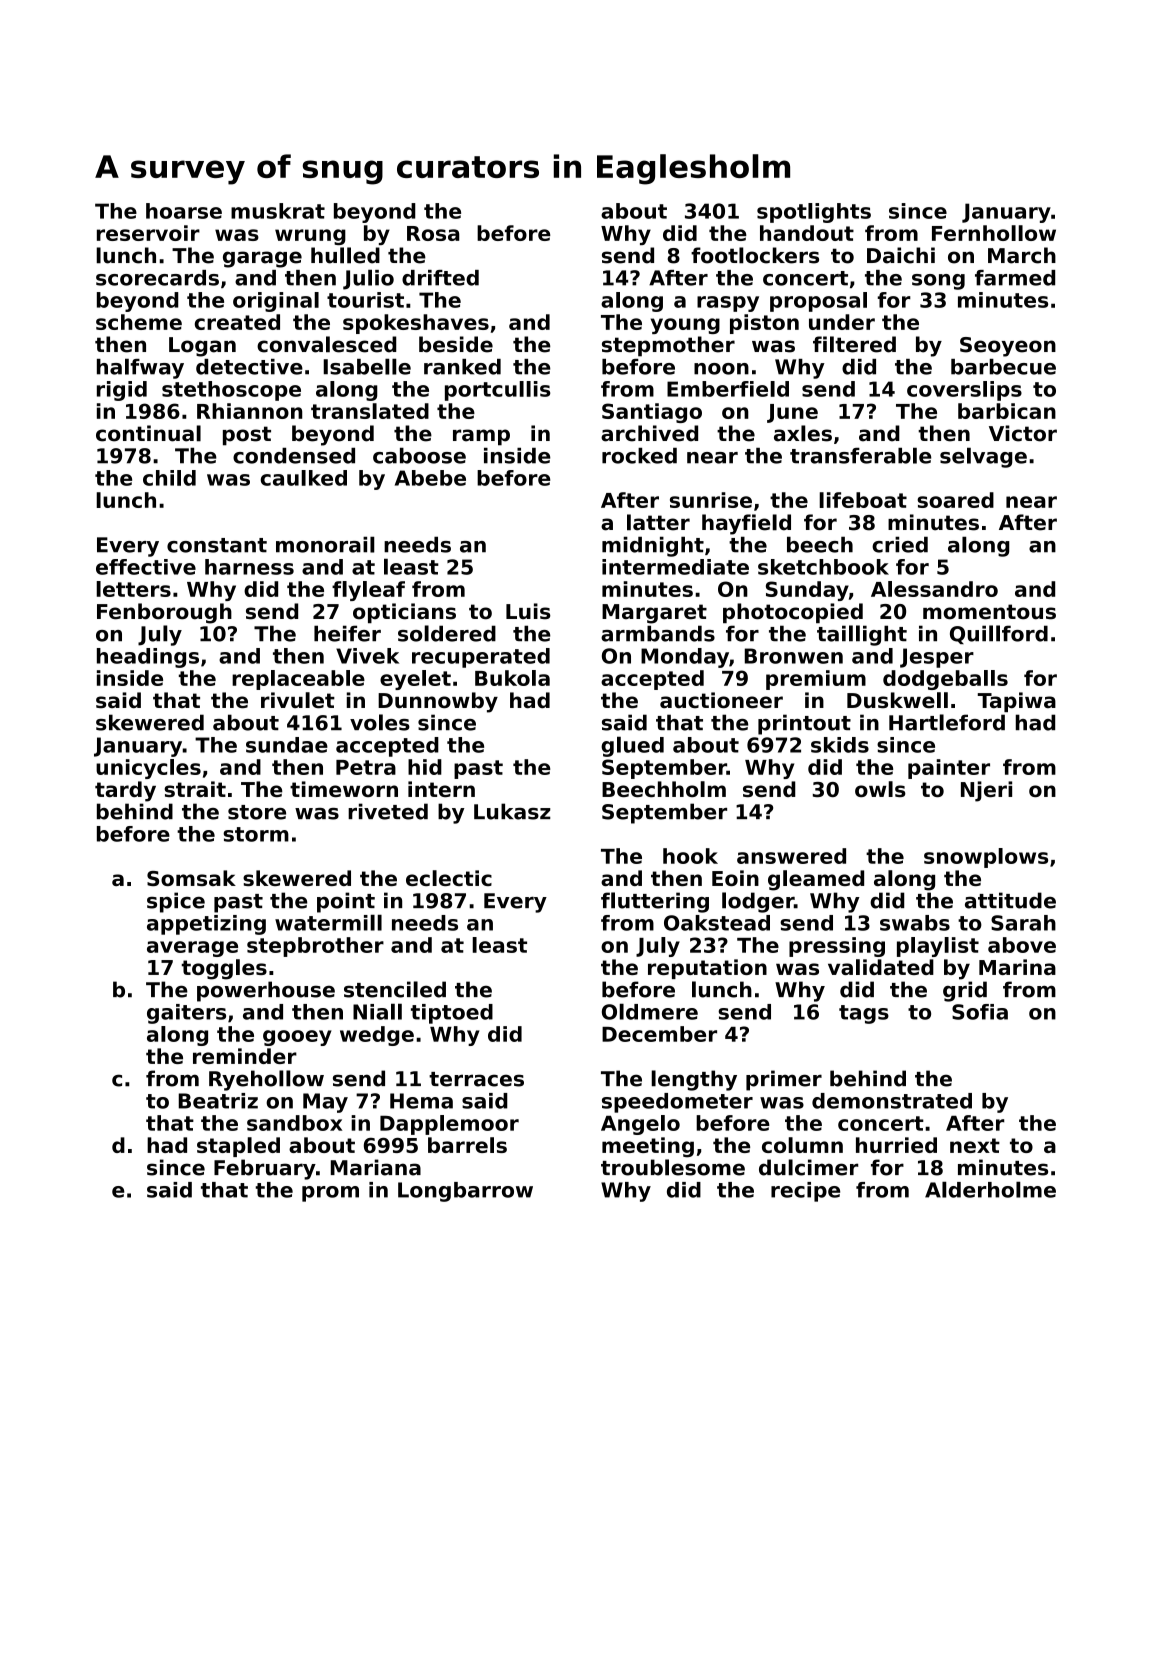  Describe the element at coordinates (512, 811) in the page. I see `Lukasz` at that location.
